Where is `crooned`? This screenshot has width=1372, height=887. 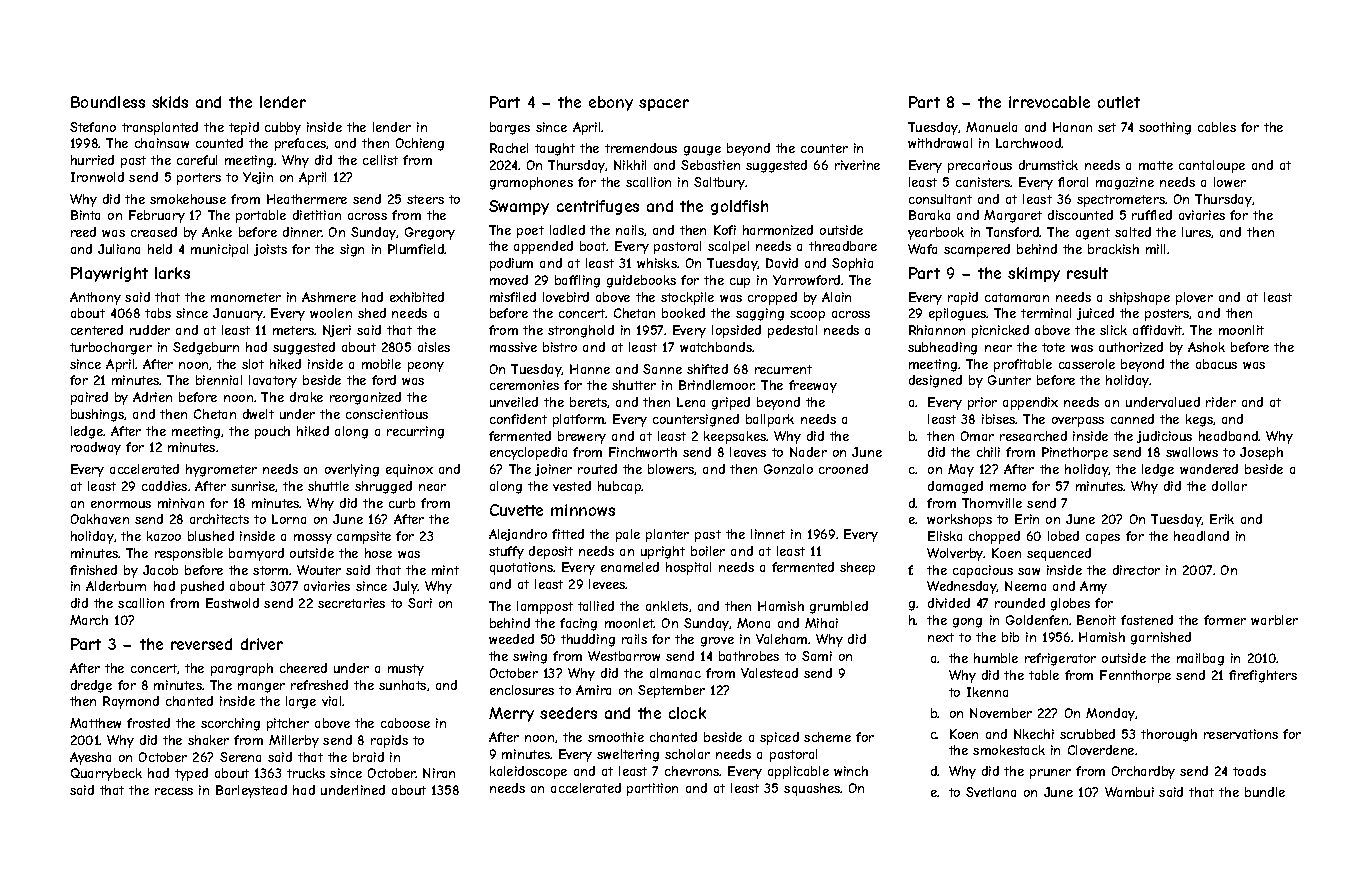
crooned is located at coordinates (843, 469).
